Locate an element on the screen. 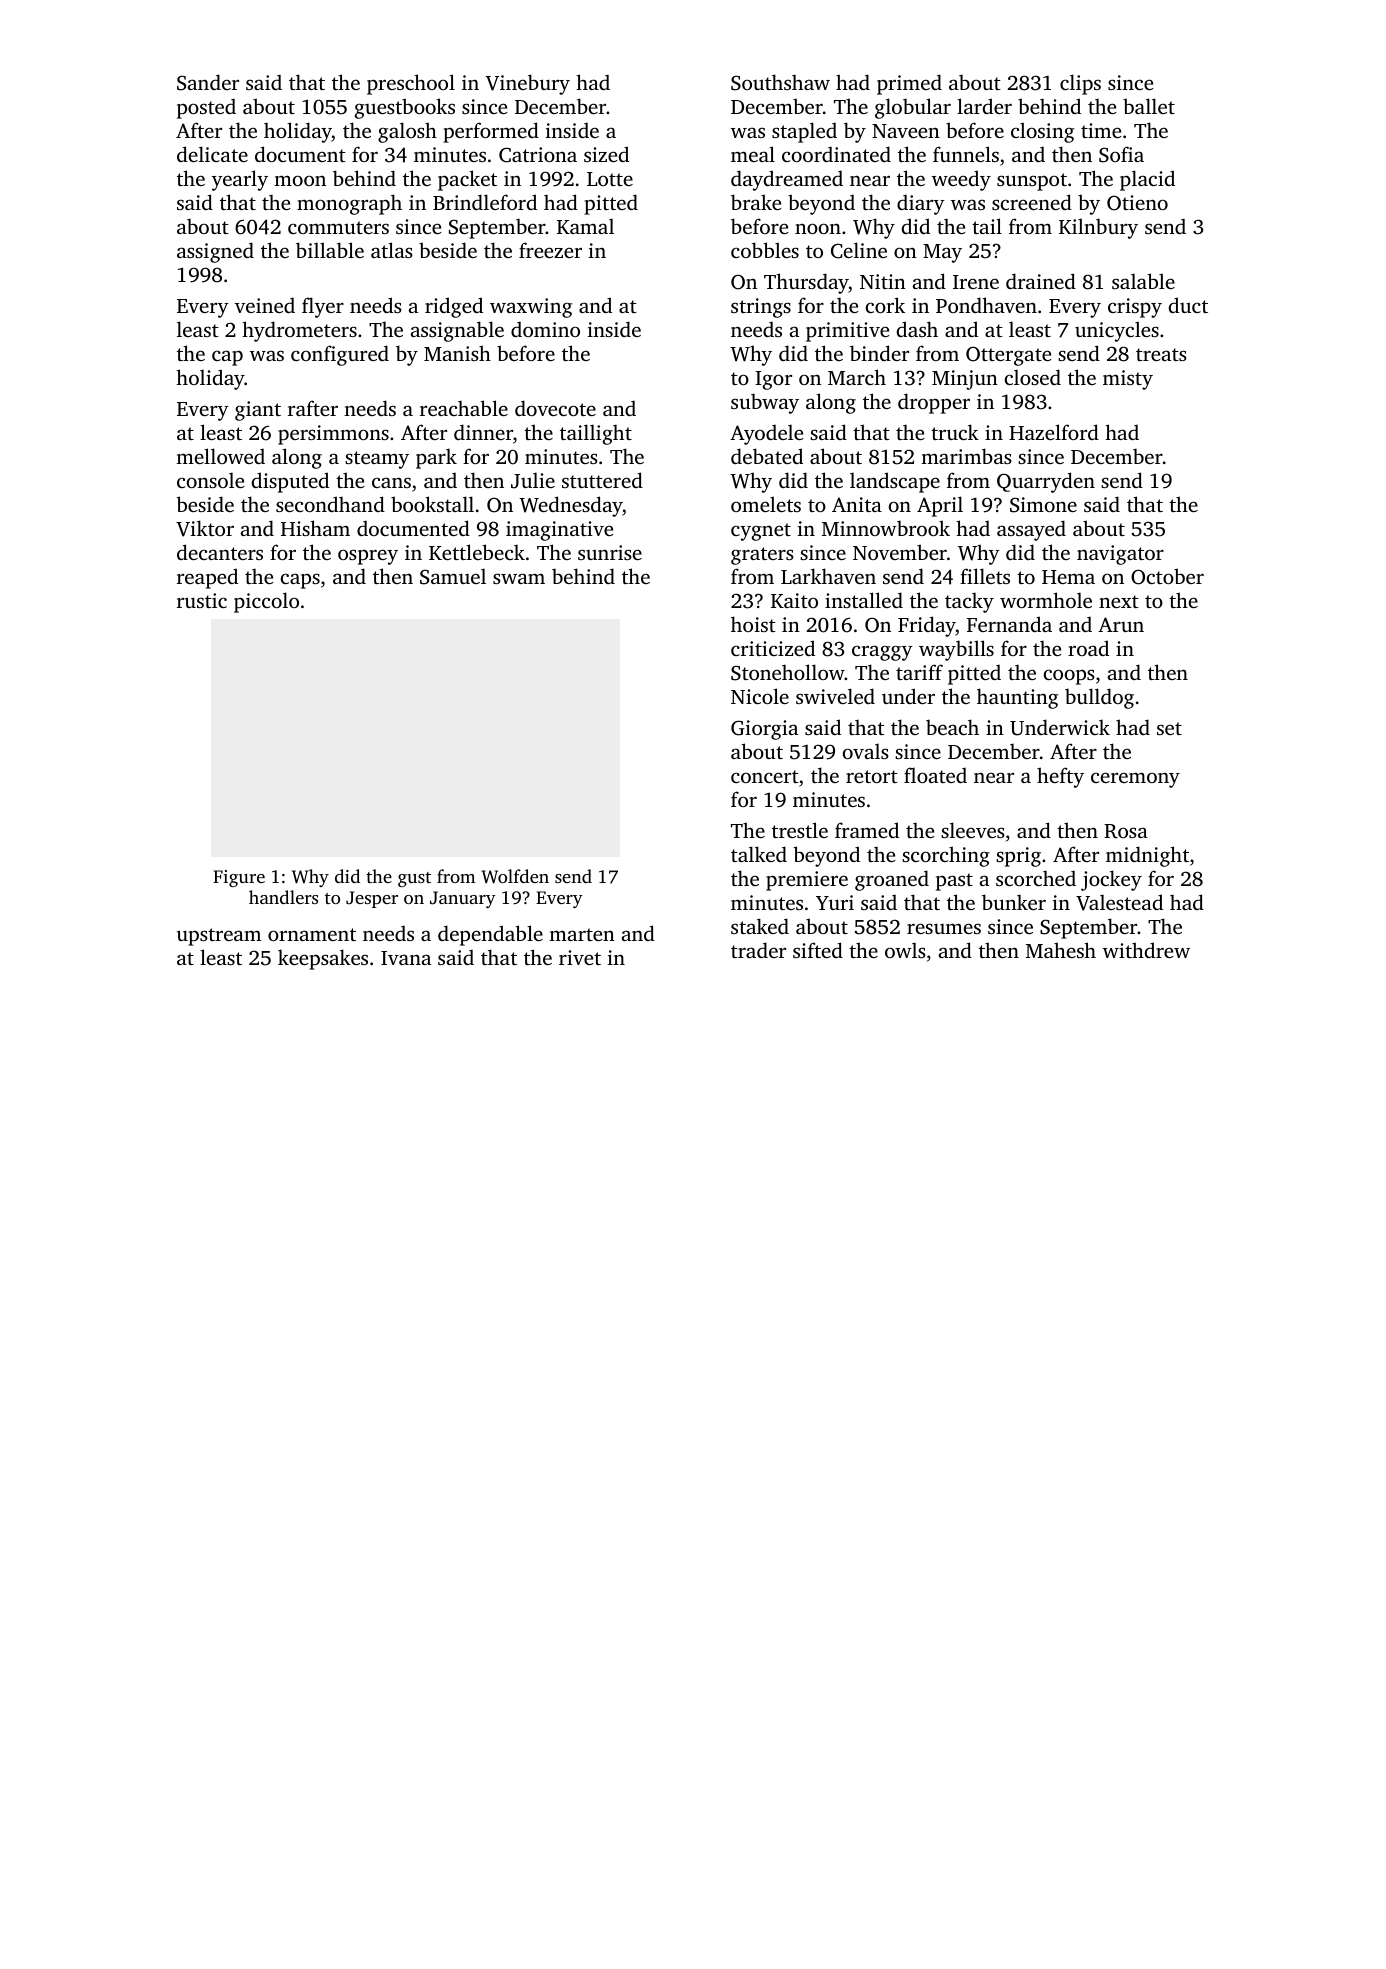  stuttered is located at coordinates (602, 480).
